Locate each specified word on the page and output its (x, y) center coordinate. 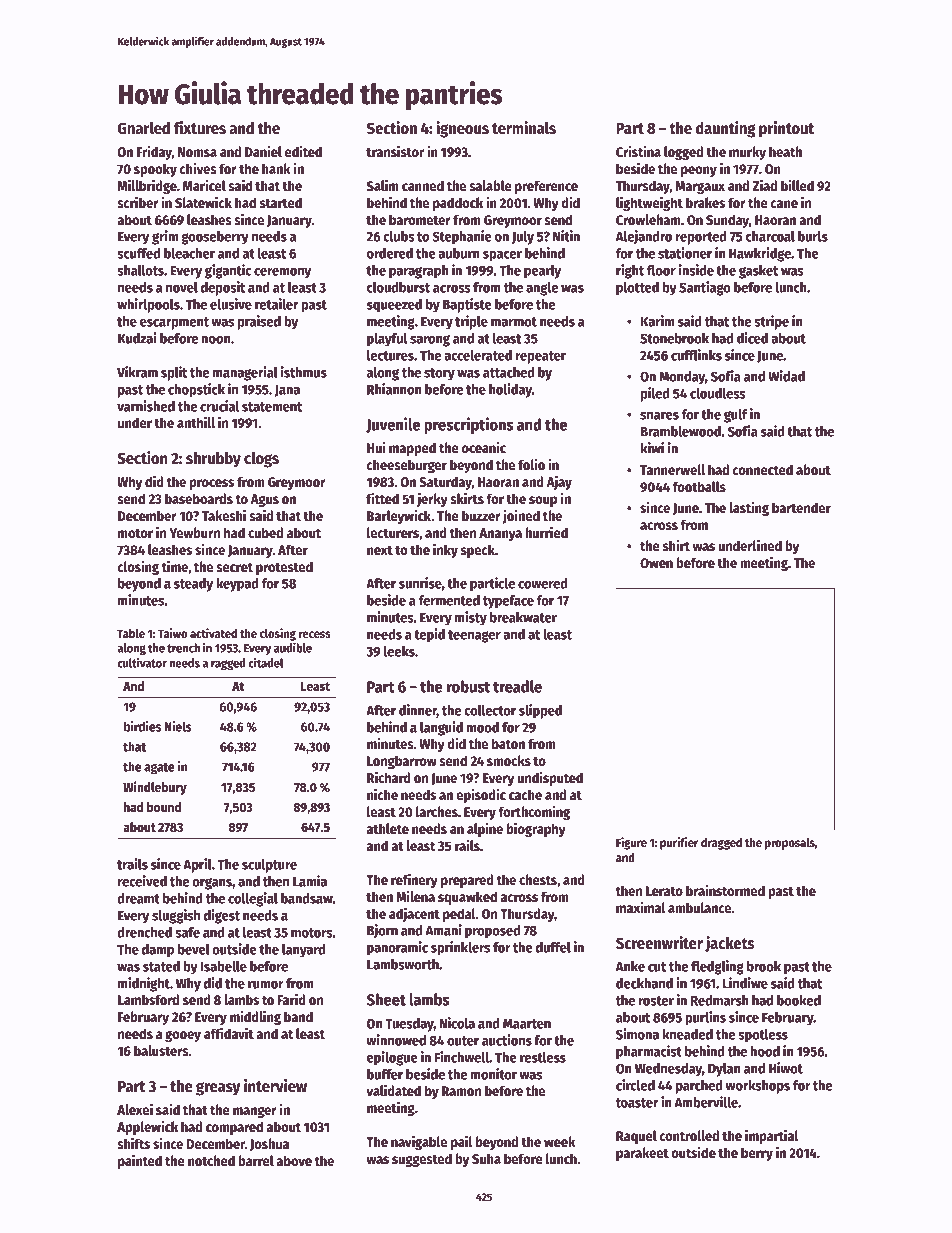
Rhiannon (394, 389)
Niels (178, 726)
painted (140, 1161)
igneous (462, 129)
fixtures (200, 128)
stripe (771, 322)
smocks (509, 760)
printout (786, 129)
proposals (790, 844)
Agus (264, 500)
